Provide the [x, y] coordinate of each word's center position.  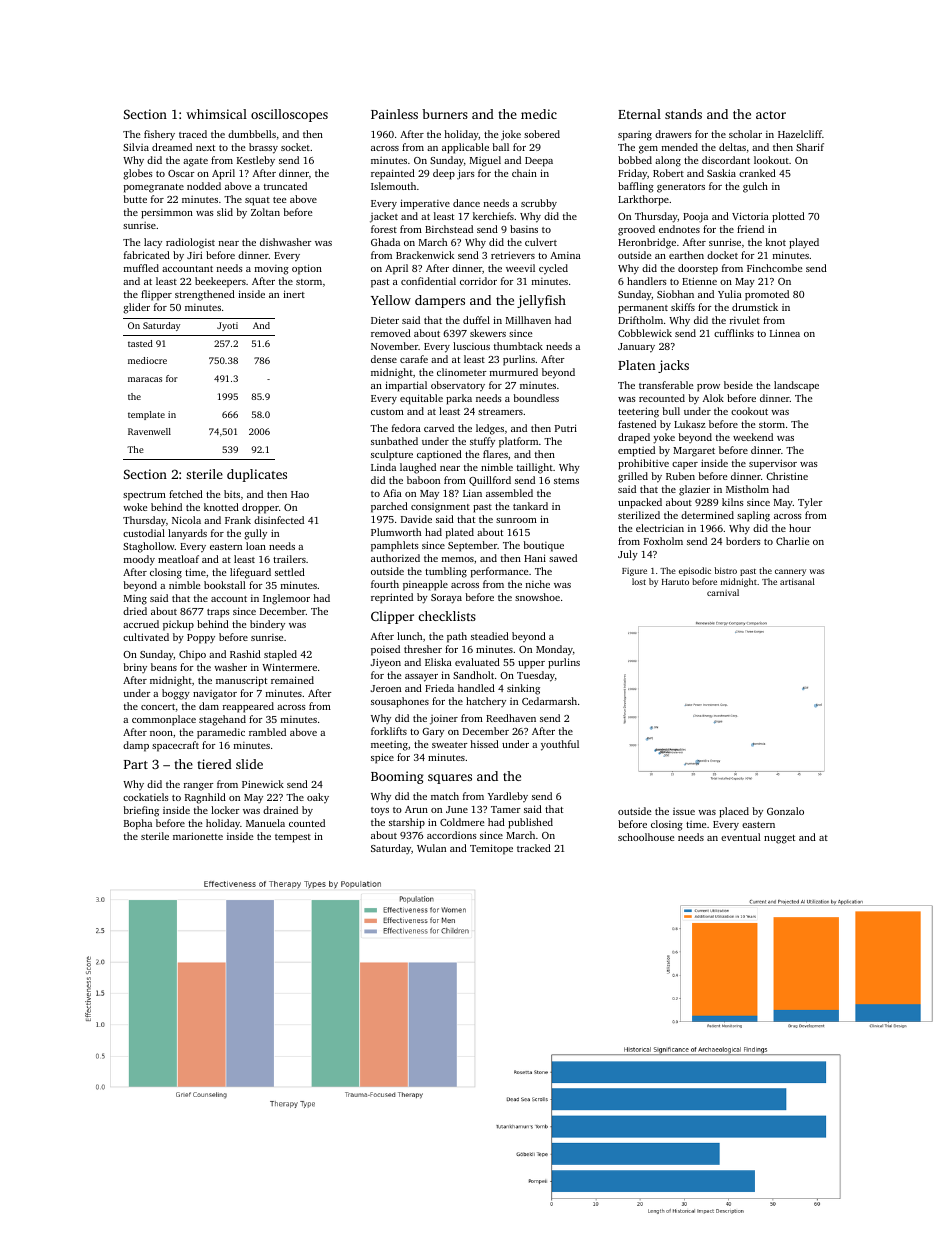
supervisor [773, 464]
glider [136, 308]
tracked [534, 848]
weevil [520, 268]
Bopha [138, 824]
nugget [779, 839]
